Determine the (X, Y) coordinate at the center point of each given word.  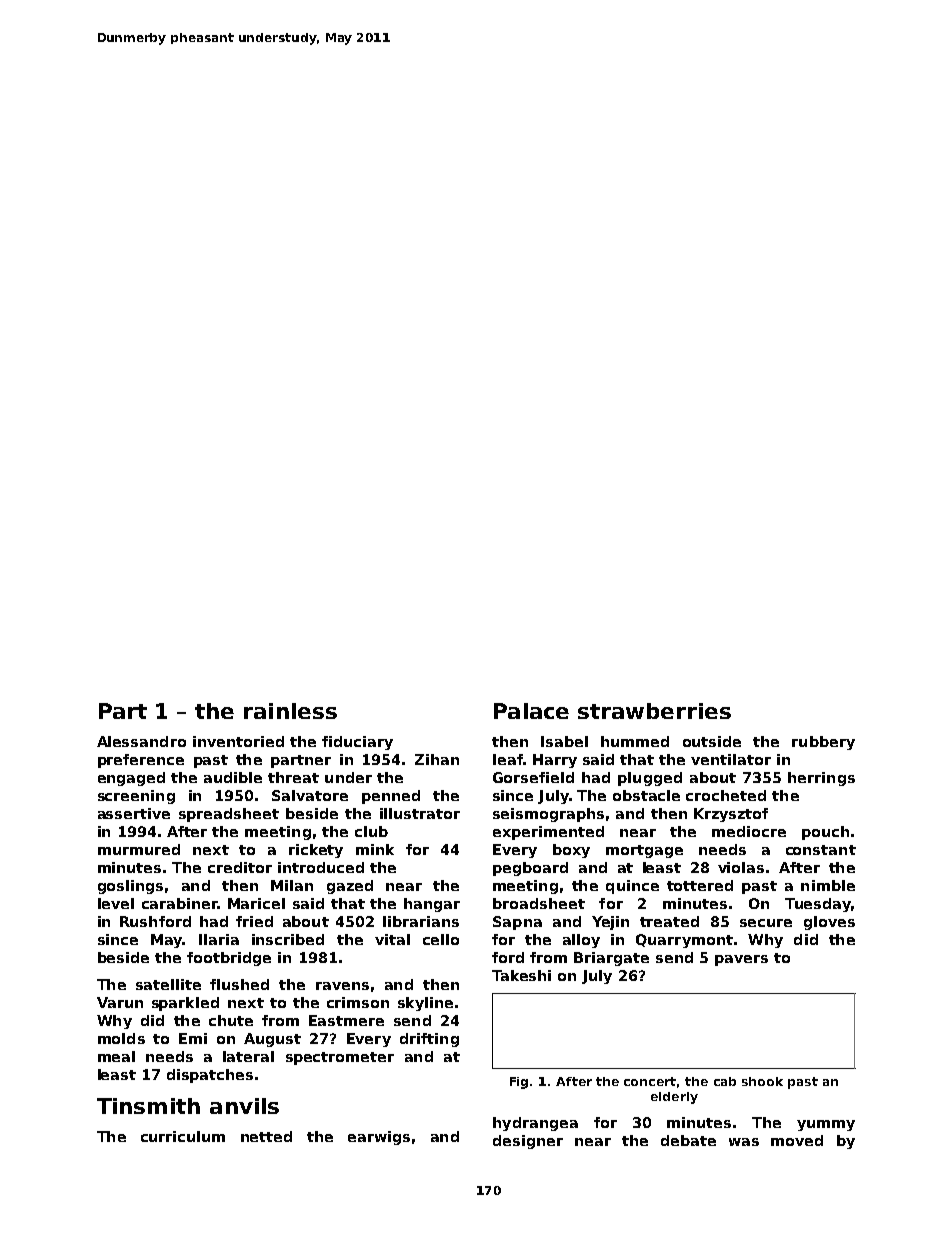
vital (392, 939)
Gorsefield (533, 777)
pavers (741, 960)
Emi (193, 1038)
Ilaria (219, 939)
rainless (290, 711)
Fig (519, 1083)
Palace (531, 711)
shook (762, 1081)
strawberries (654, 711)
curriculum (183, 1136)
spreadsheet (229, 815)
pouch (825, 833)
